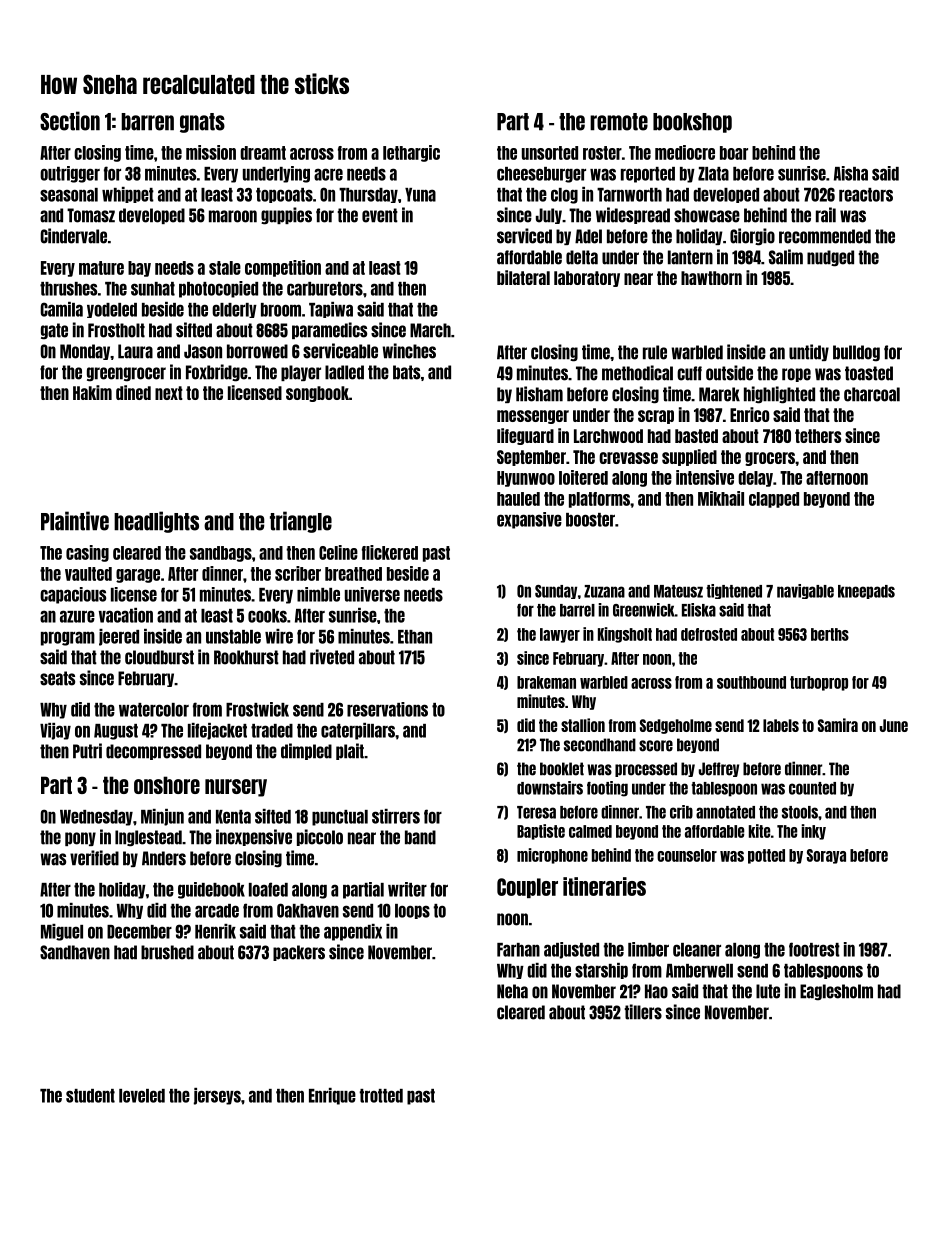 This page has height=1233, width=952. What do you see at coordinates (826, 215) in the page?
I see `rail` at bounding box center [826, 215].
